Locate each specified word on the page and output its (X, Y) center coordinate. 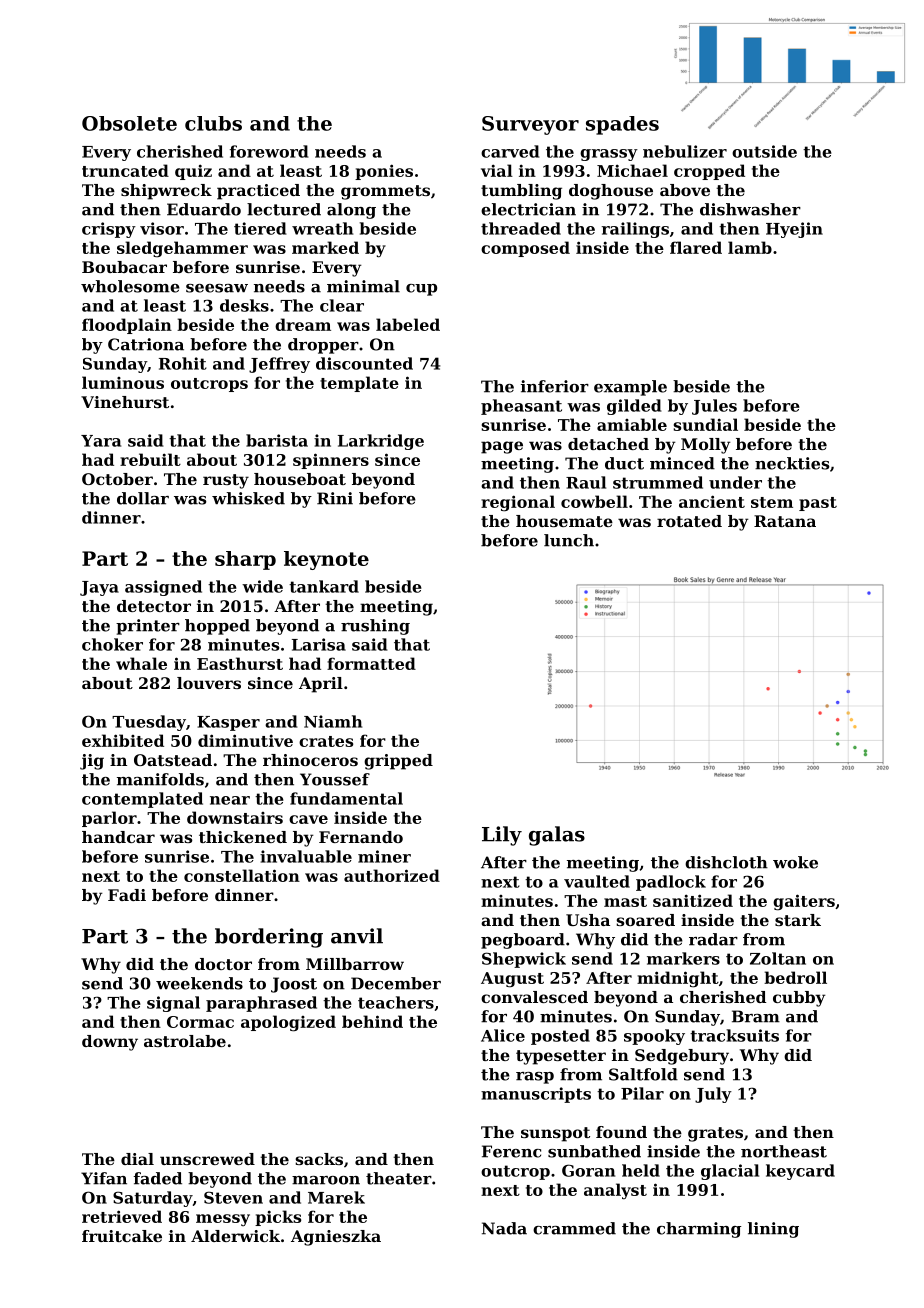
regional (518, 503)
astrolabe (185, 1041)
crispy (109, 230)
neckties (792, 463)
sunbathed (594, 1151)
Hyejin (794, 230)
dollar (143, 498)
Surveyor (530, 125)
